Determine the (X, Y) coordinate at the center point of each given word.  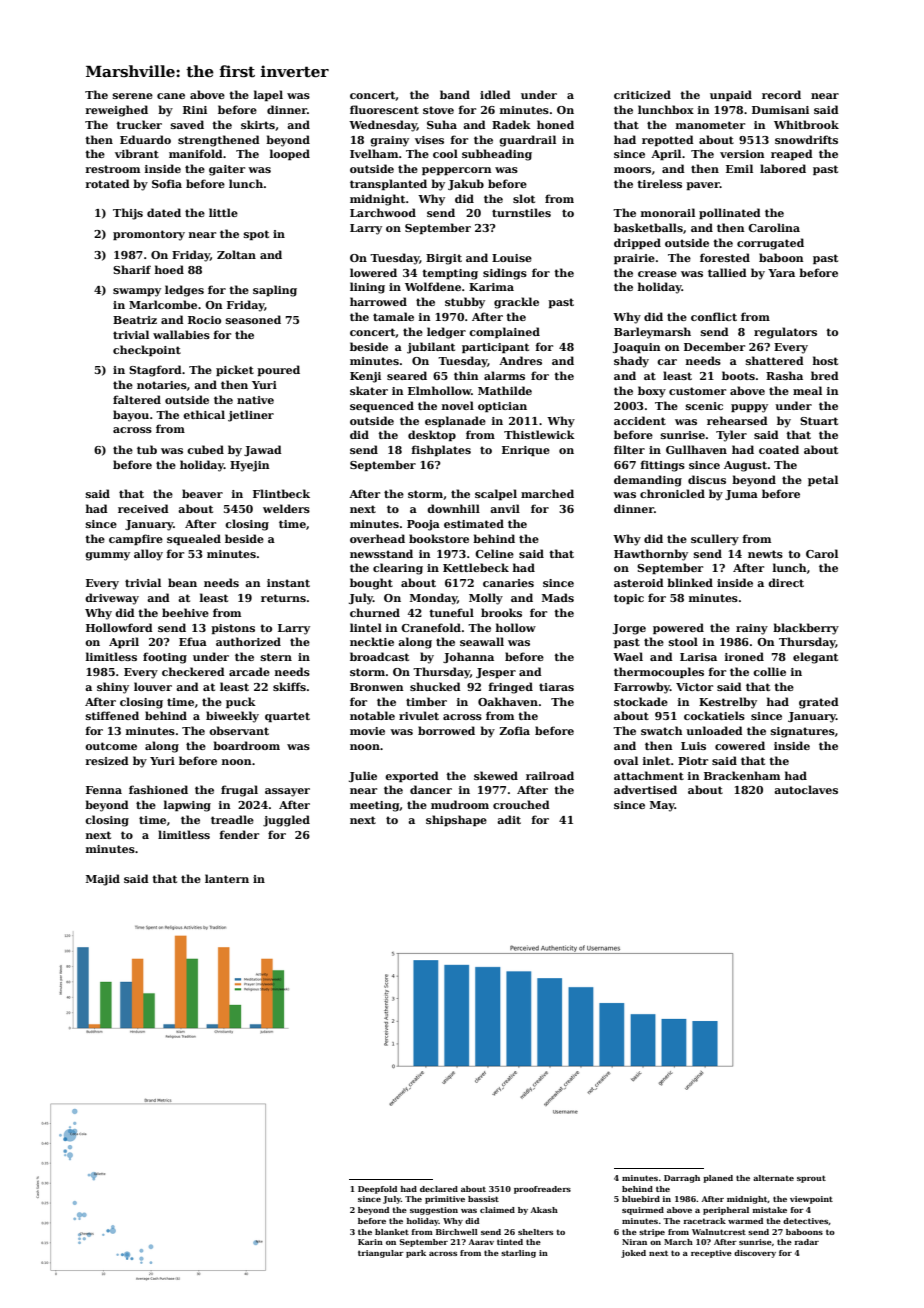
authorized (248, 641)
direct (786, 582)
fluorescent (384, 109)
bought (371, 584)
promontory (149, 235)
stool (683, 641)
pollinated (730, 213)
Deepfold (377, 1190)
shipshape (456, 820)
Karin (370, 1242)
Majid (103, 880)
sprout (811, 1179)
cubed (205, 449)
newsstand (381, 553)
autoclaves (806, 789)
